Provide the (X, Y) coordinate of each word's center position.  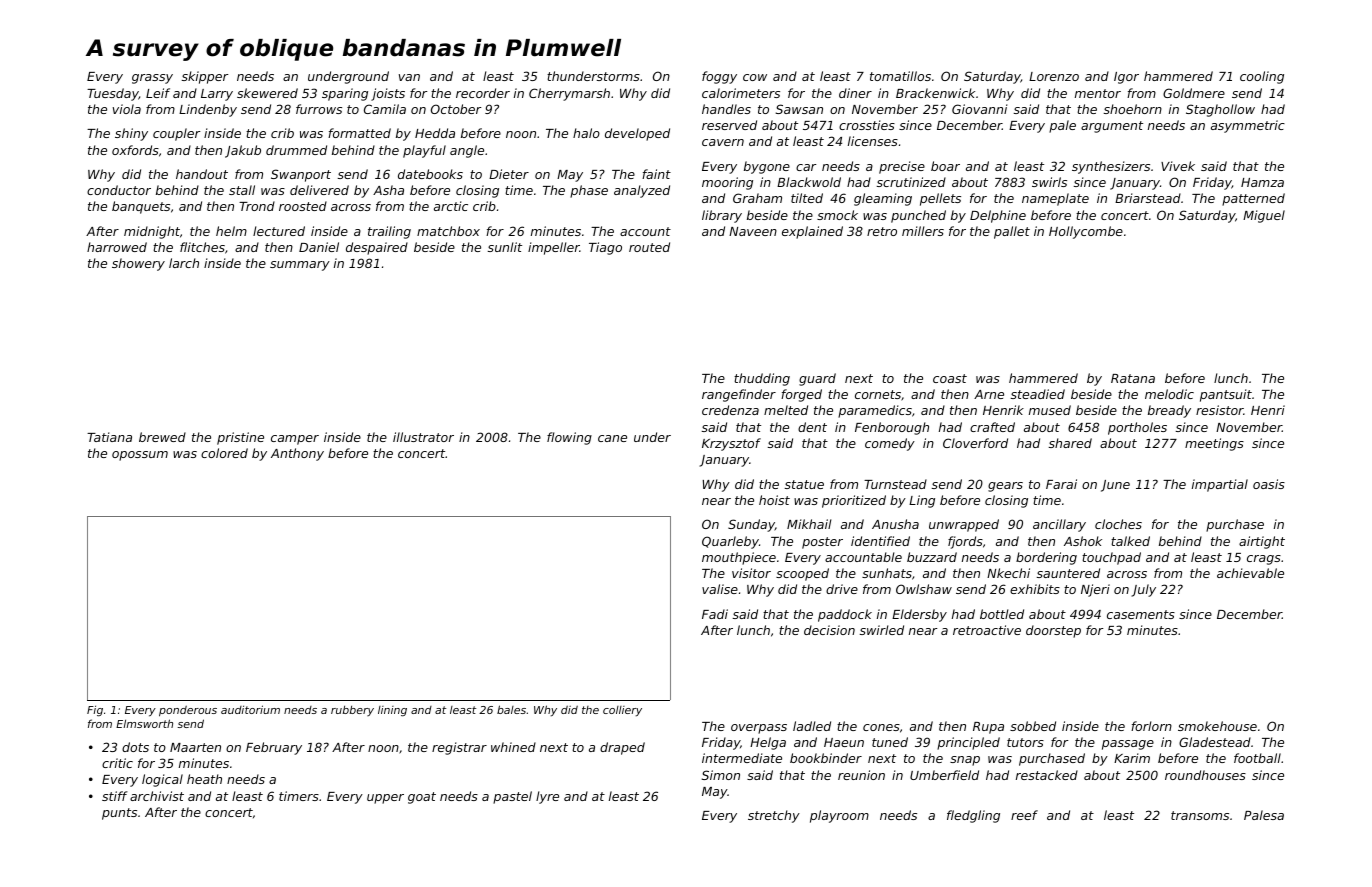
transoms (1200, 815)
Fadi (715, 614)
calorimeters (741, 93)
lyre (547, 797)
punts (119, 814)
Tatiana (109, 437)
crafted (992, 427)
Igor (1126, 78)
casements (1141, 614)
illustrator (423, 437)
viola (127, 109)
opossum (140, 456)
